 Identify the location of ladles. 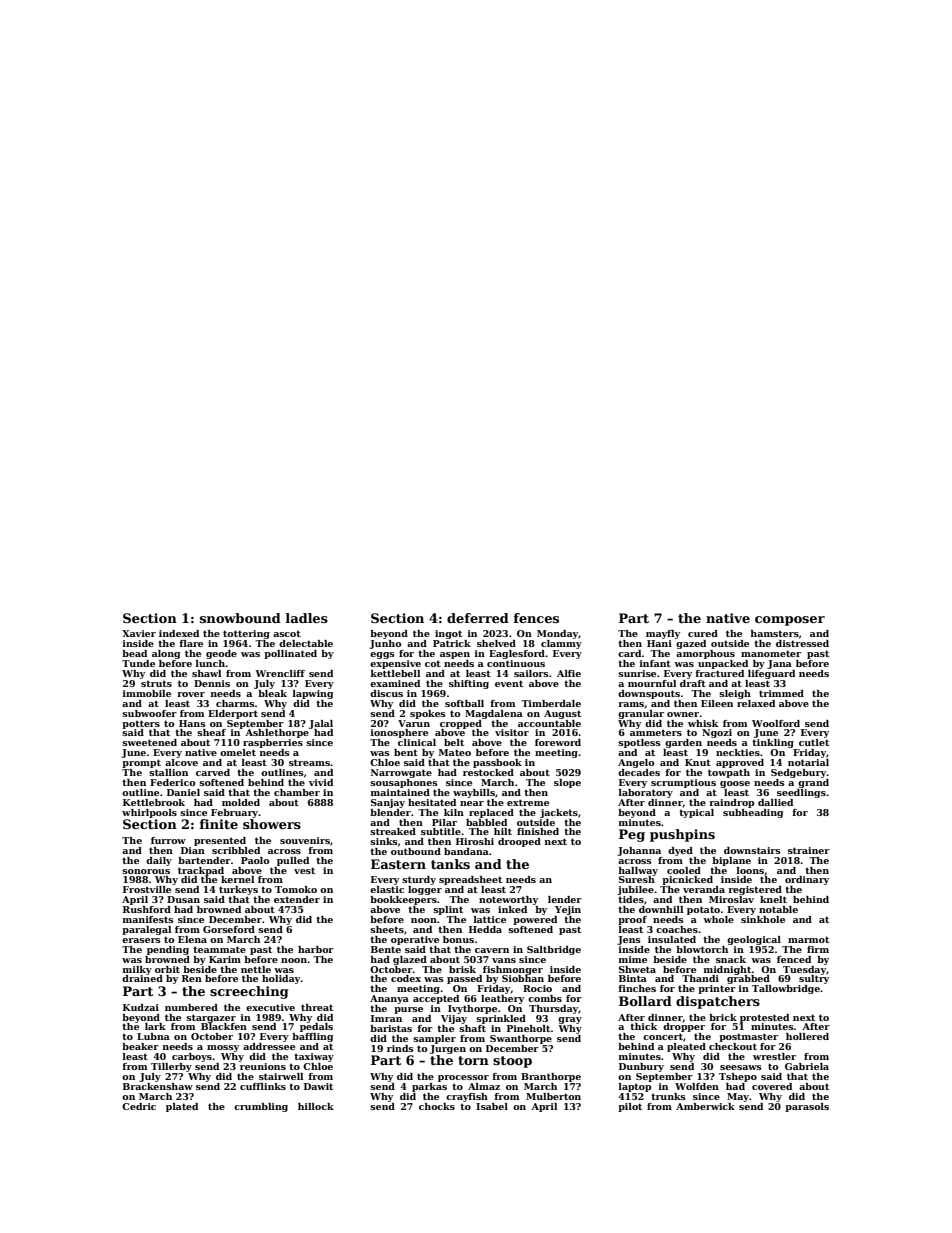
(306, 618).
